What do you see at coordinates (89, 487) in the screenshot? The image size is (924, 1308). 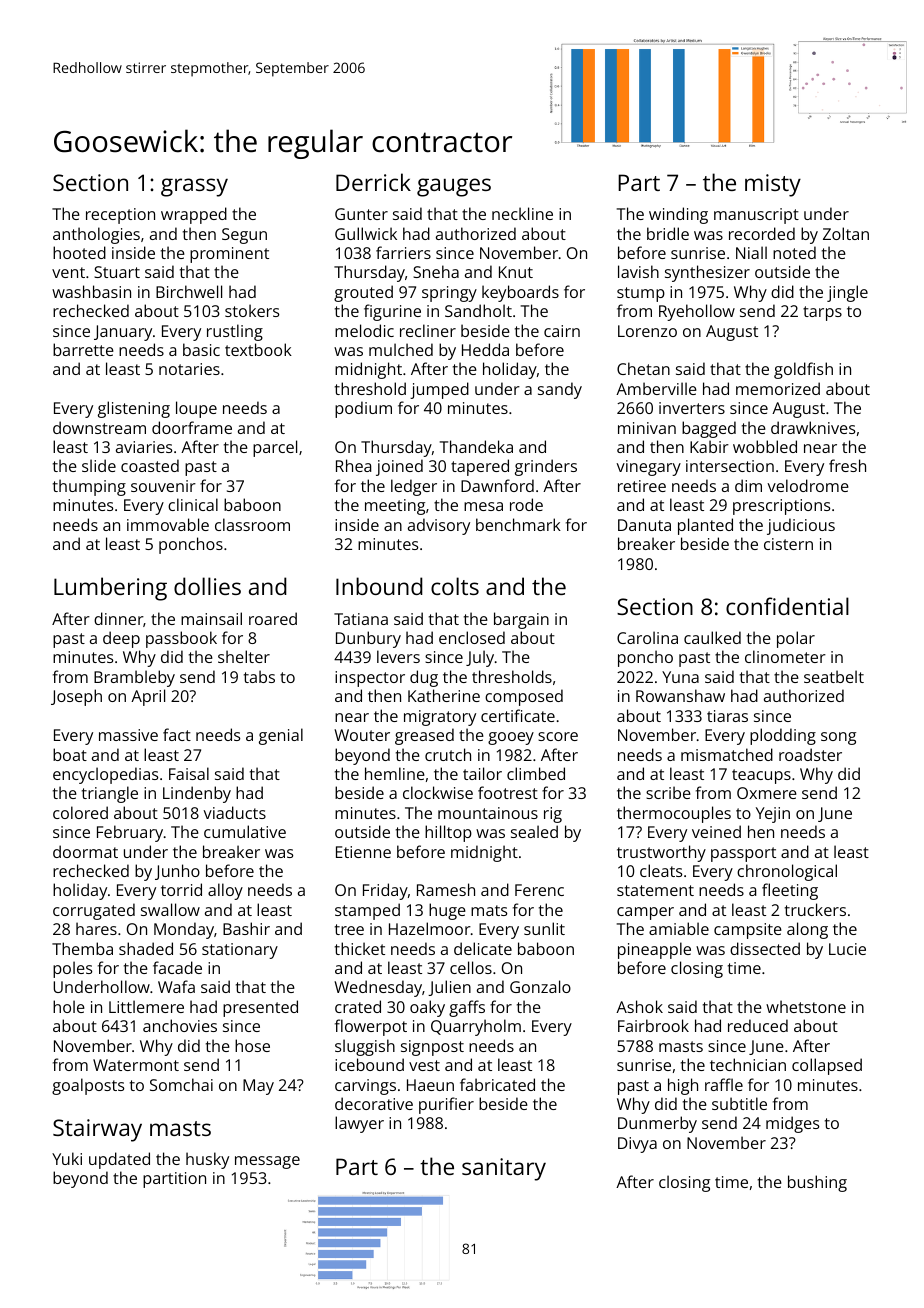 I see `thumping` at bounding box center [89, 487].
